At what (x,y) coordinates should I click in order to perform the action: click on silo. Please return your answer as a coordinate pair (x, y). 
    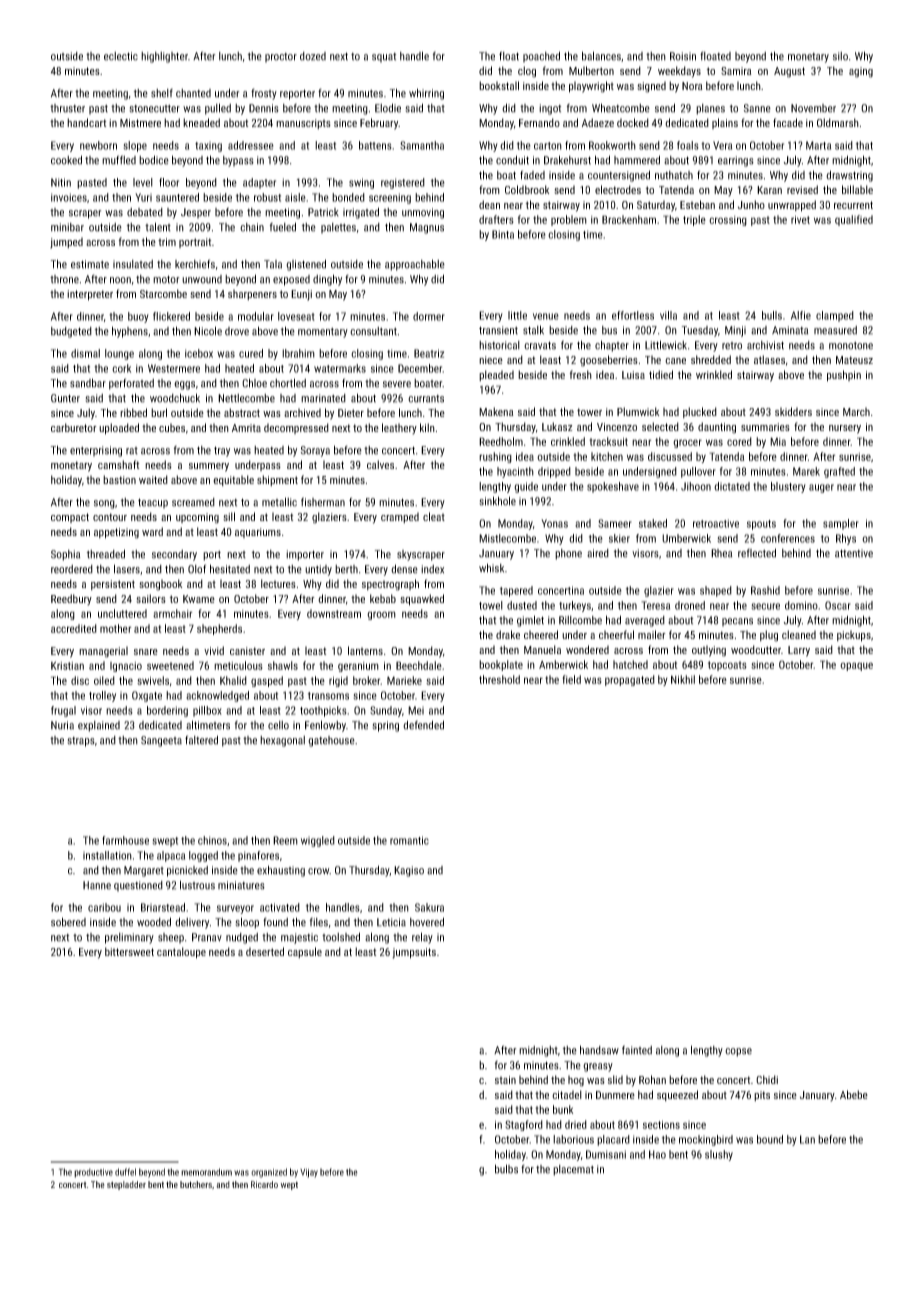
    Looking at the image, I should click on (840, 56).
